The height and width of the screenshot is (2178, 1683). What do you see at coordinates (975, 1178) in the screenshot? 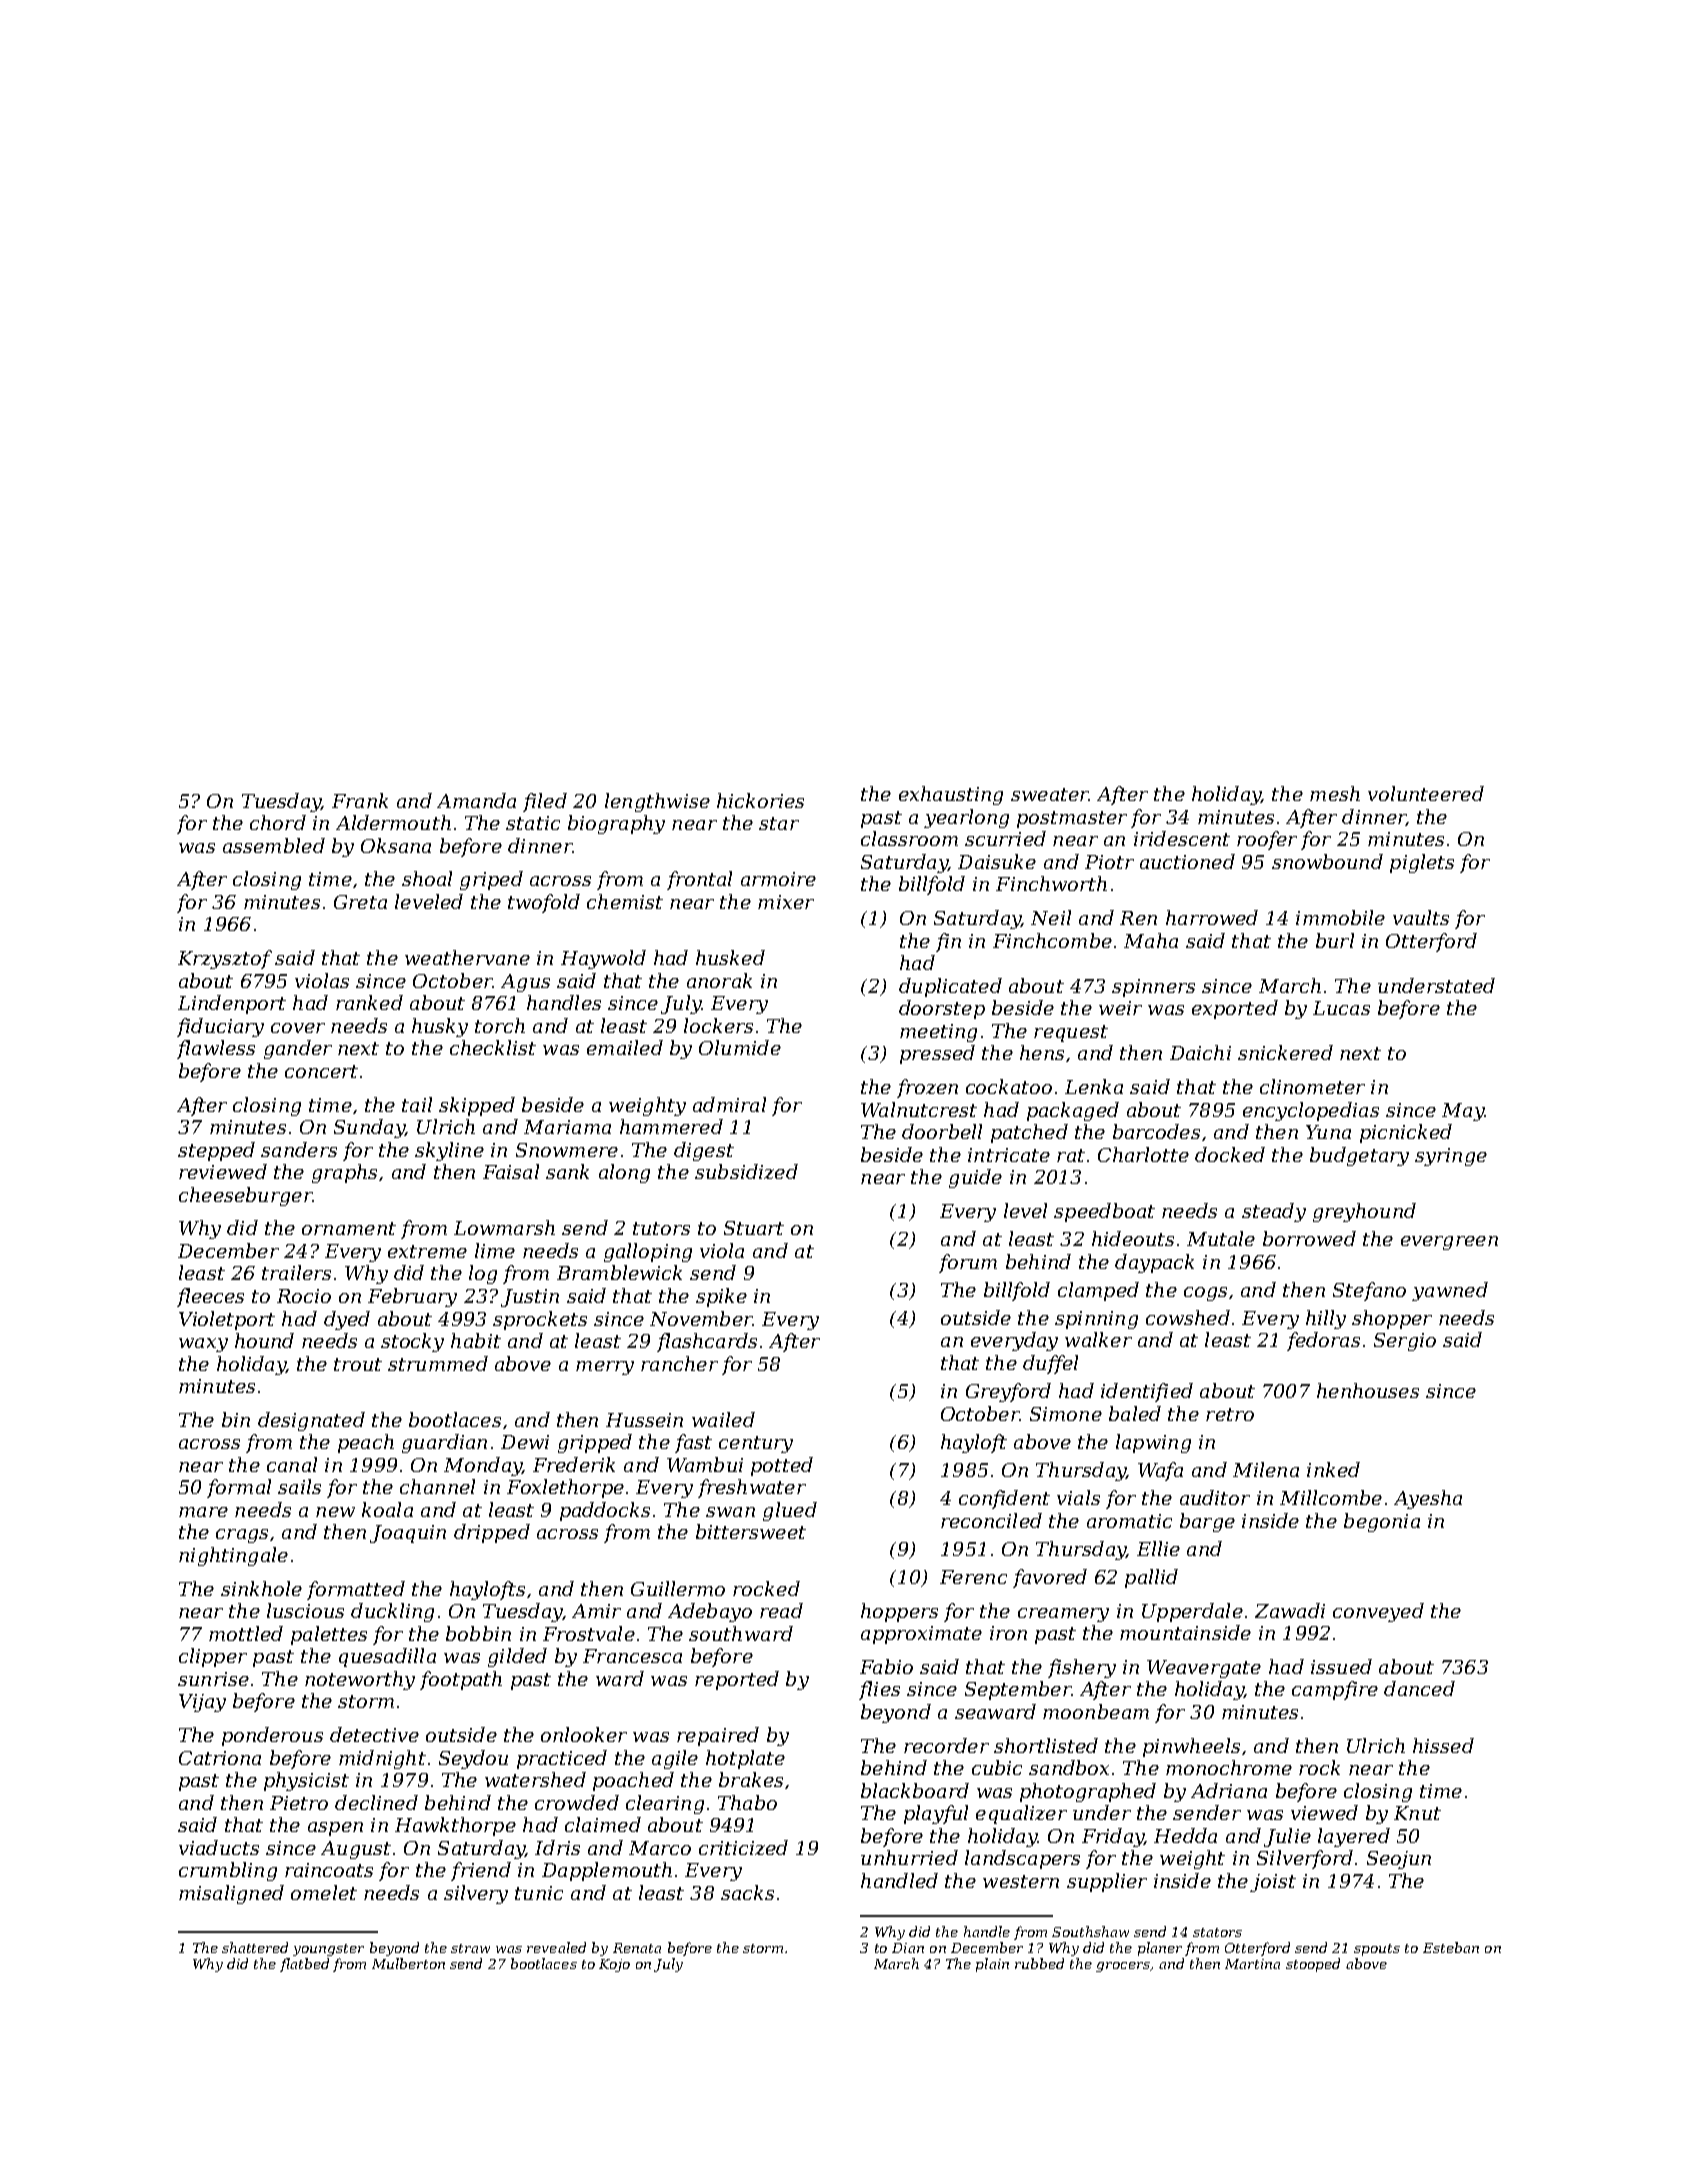
I see `guide` at bounding box center [975, 1178].
